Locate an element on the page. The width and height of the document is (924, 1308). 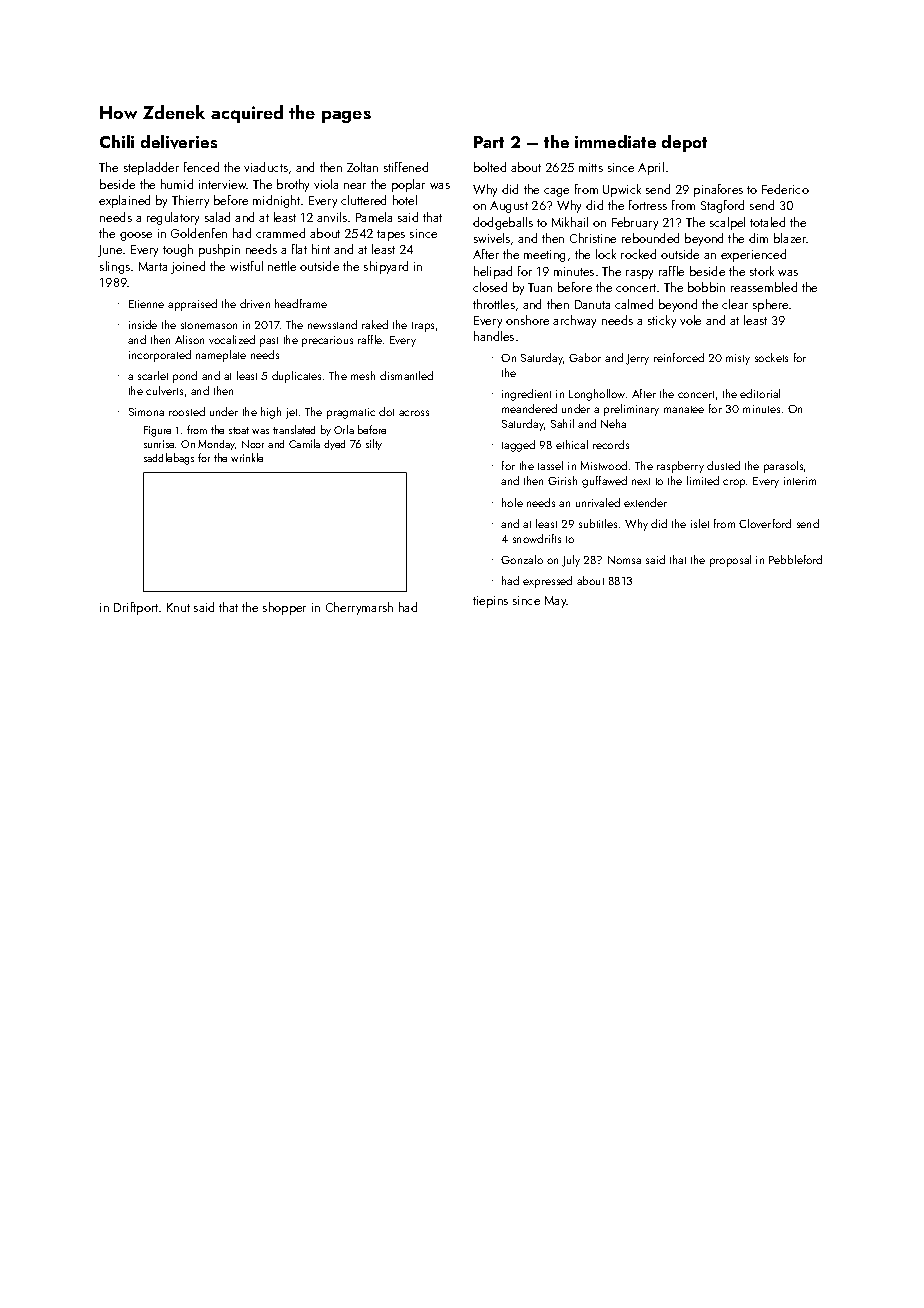
immediate is located at coordinates (615, 141).
